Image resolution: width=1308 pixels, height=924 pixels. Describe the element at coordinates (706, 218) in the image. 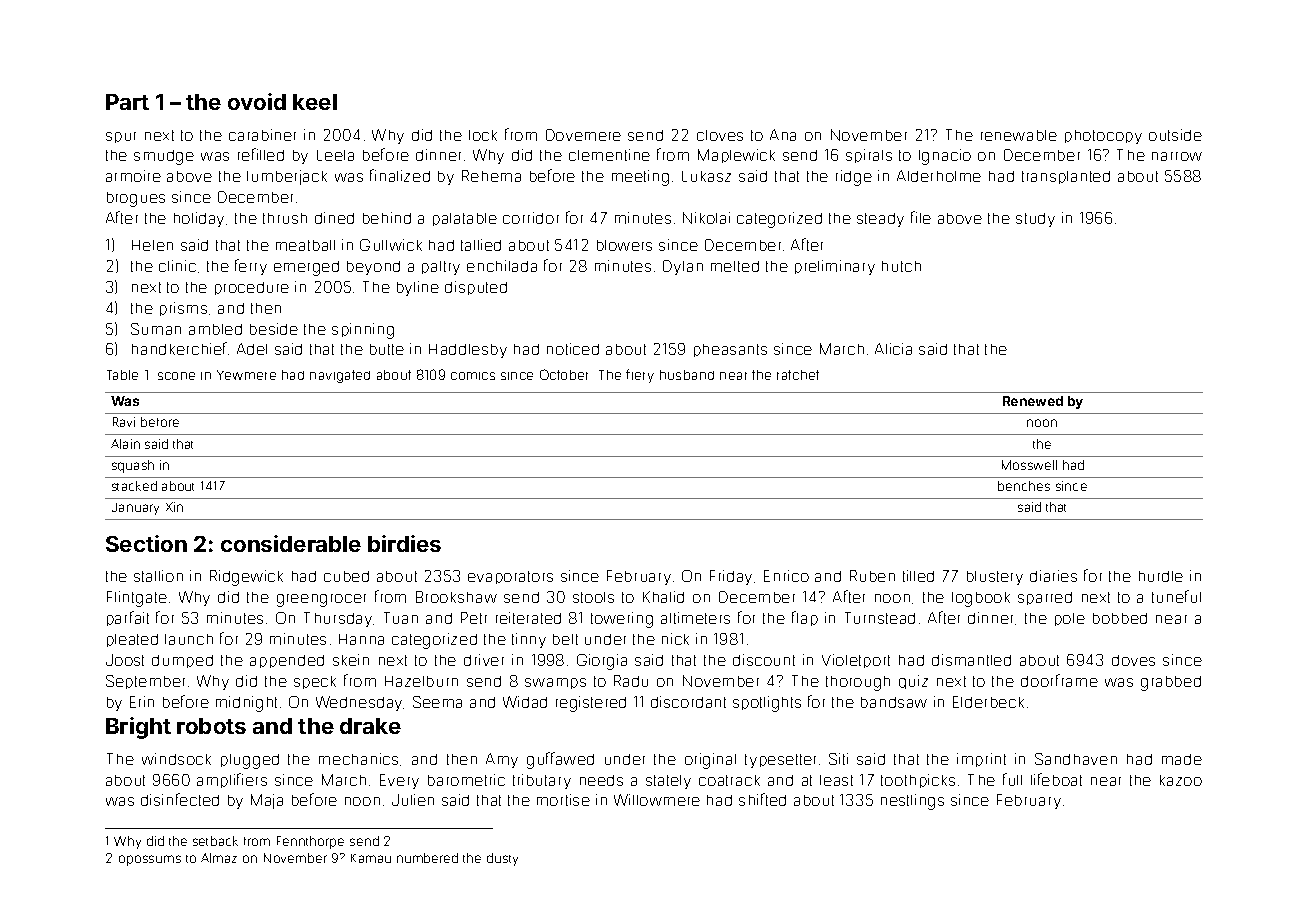

I see `Nikolai` at that location.
